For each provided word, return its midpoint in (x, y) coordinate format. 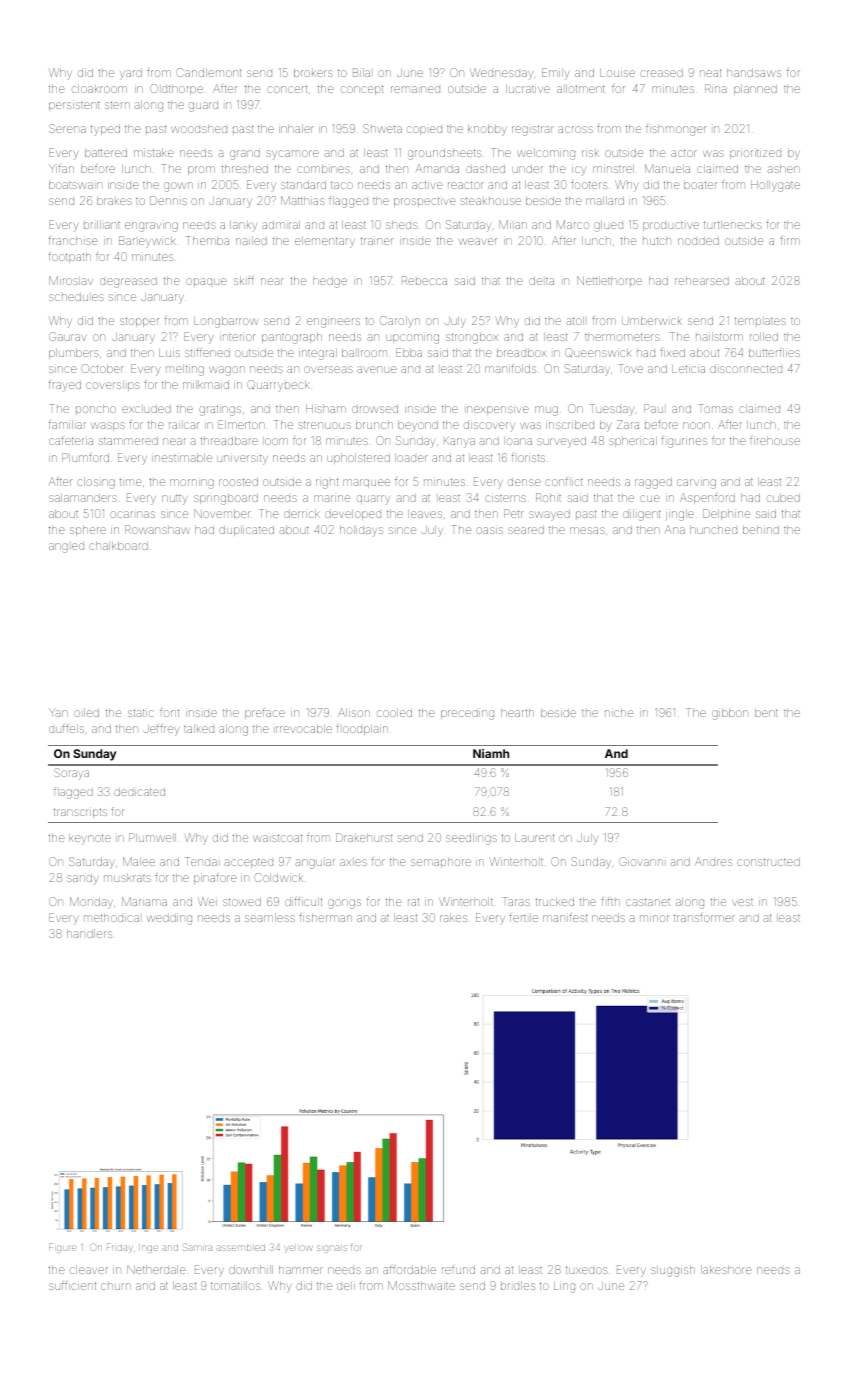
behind (761, 530)
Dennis (168, 200)
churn (116, 1286)
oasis (489, 530)
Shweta (382, 128)
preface (265, 714)
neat (711, 73)
